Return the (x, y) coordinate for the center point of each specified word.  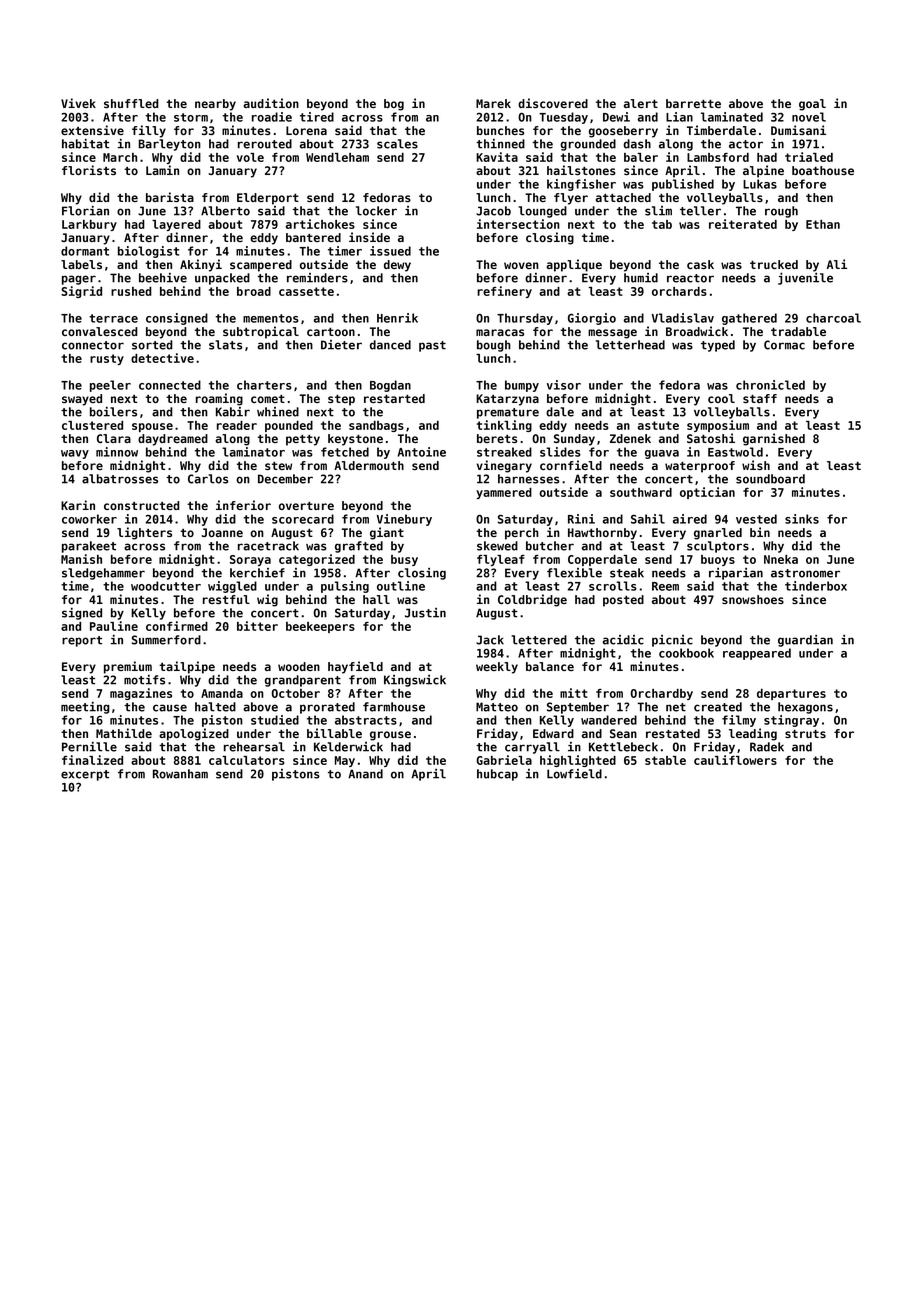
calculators (247, 760)
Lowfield (574, 774)
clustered (92, 425)
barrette (693, 103)
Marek (493, 103)
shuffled (131, 103)
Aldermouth (369, 465)
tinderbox (816, 586)
